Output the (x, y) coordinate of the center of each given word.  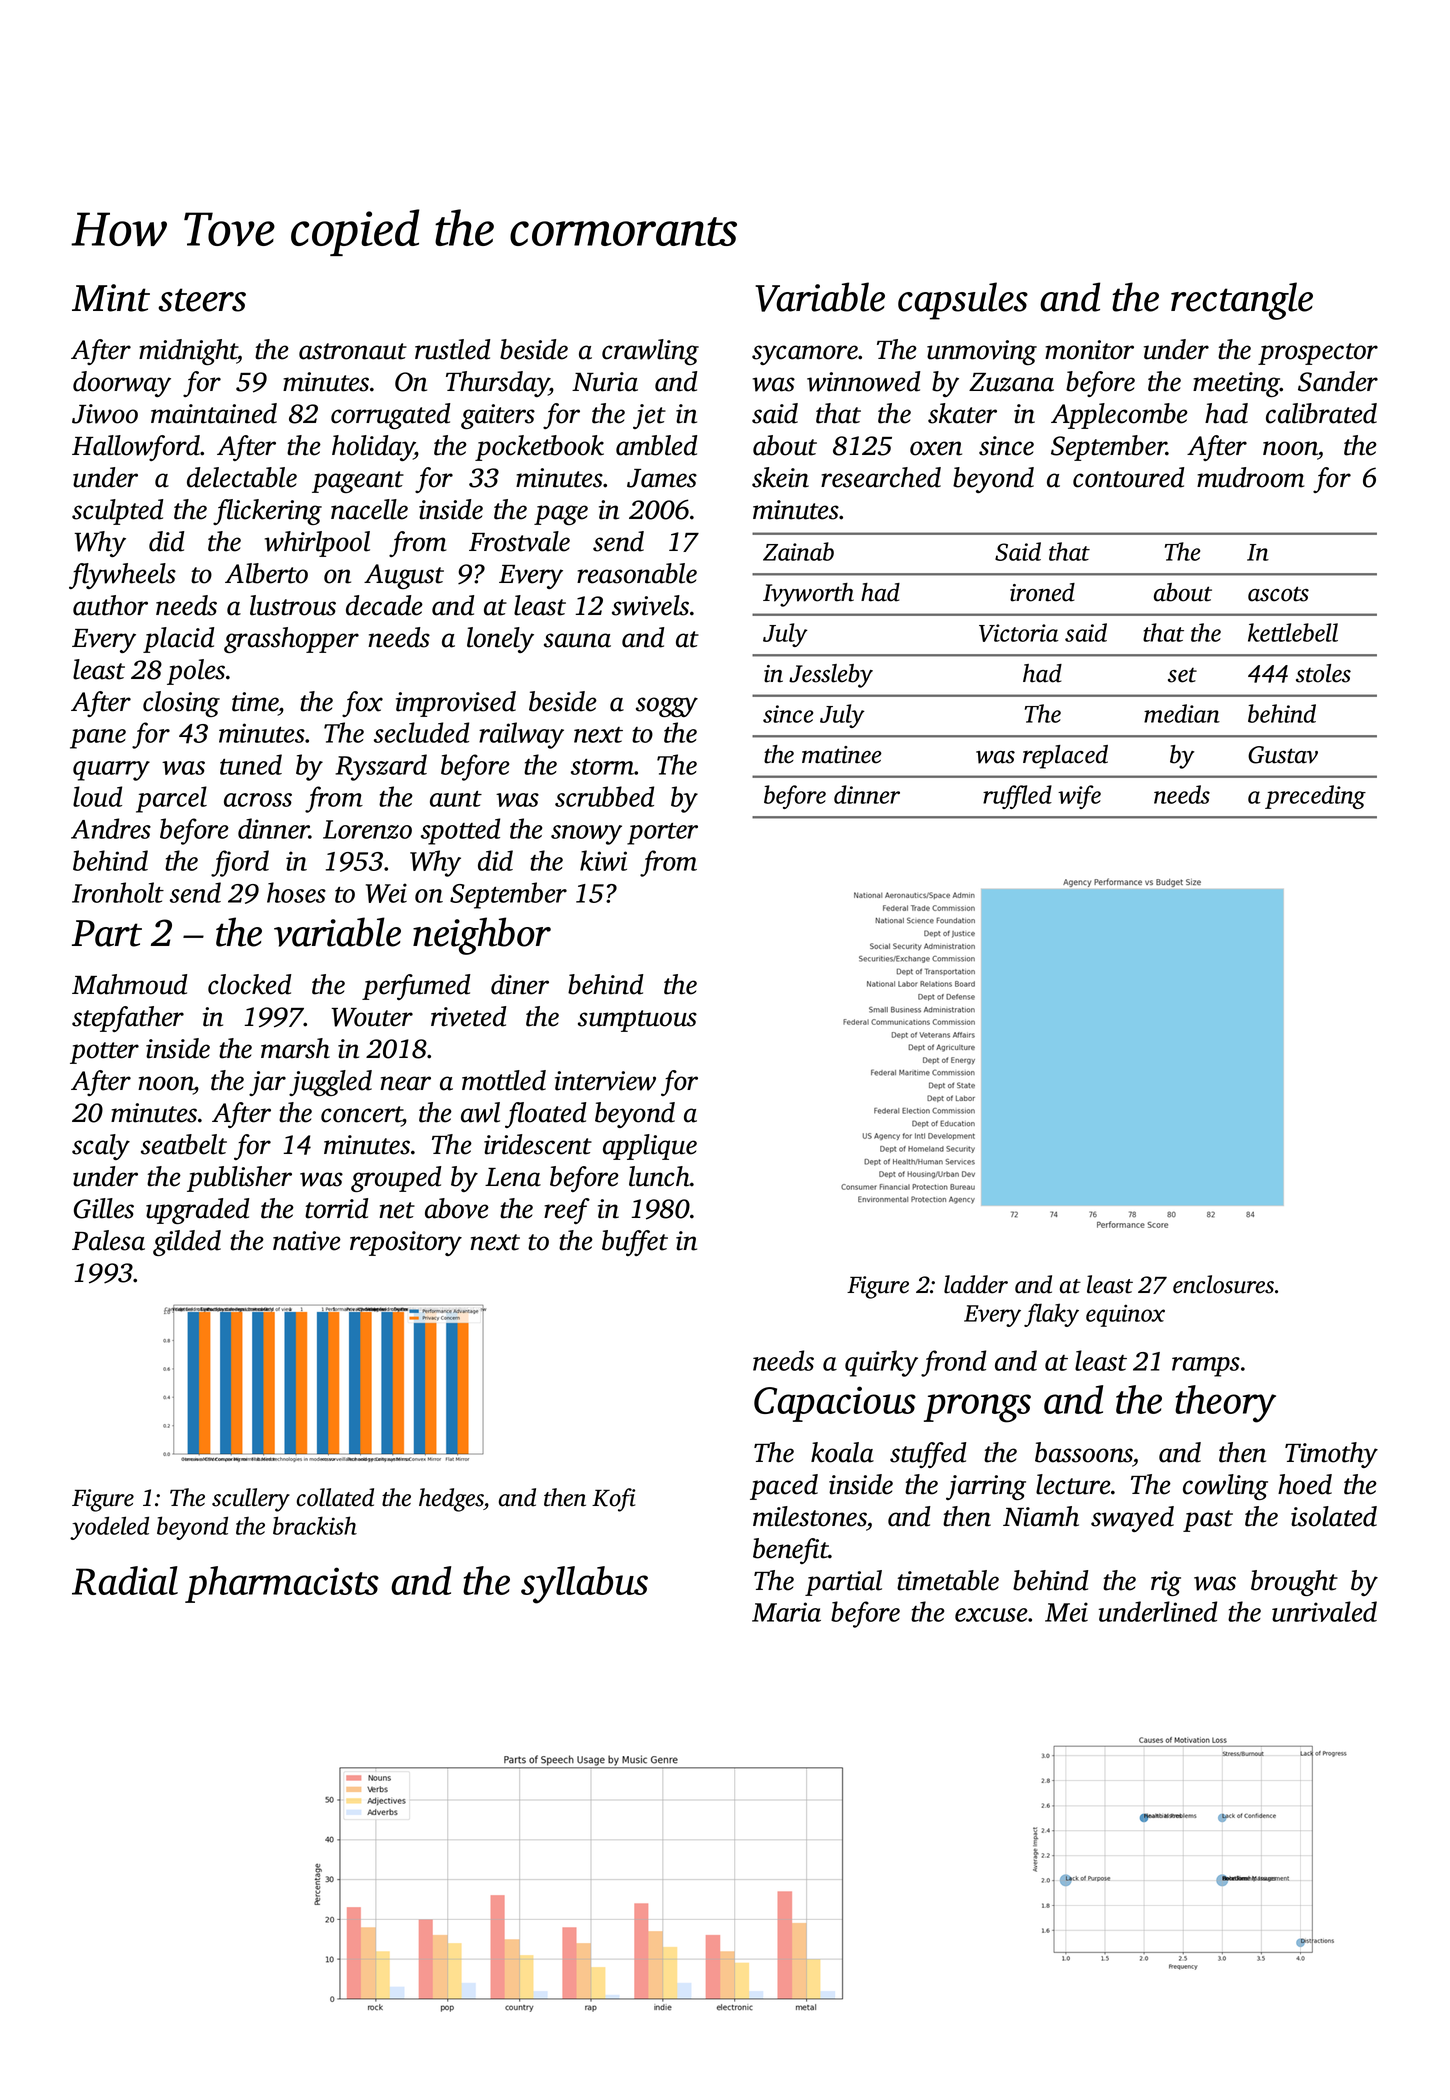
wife (1079, 797)
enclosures (1223, 1284)
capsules (963, 301)
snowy (586, 835)
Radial (125, 1580)
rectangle (1242, 301)
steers (202, 300)
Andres (111, 828)
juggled (330, 1083)
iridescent (538, 1144)
